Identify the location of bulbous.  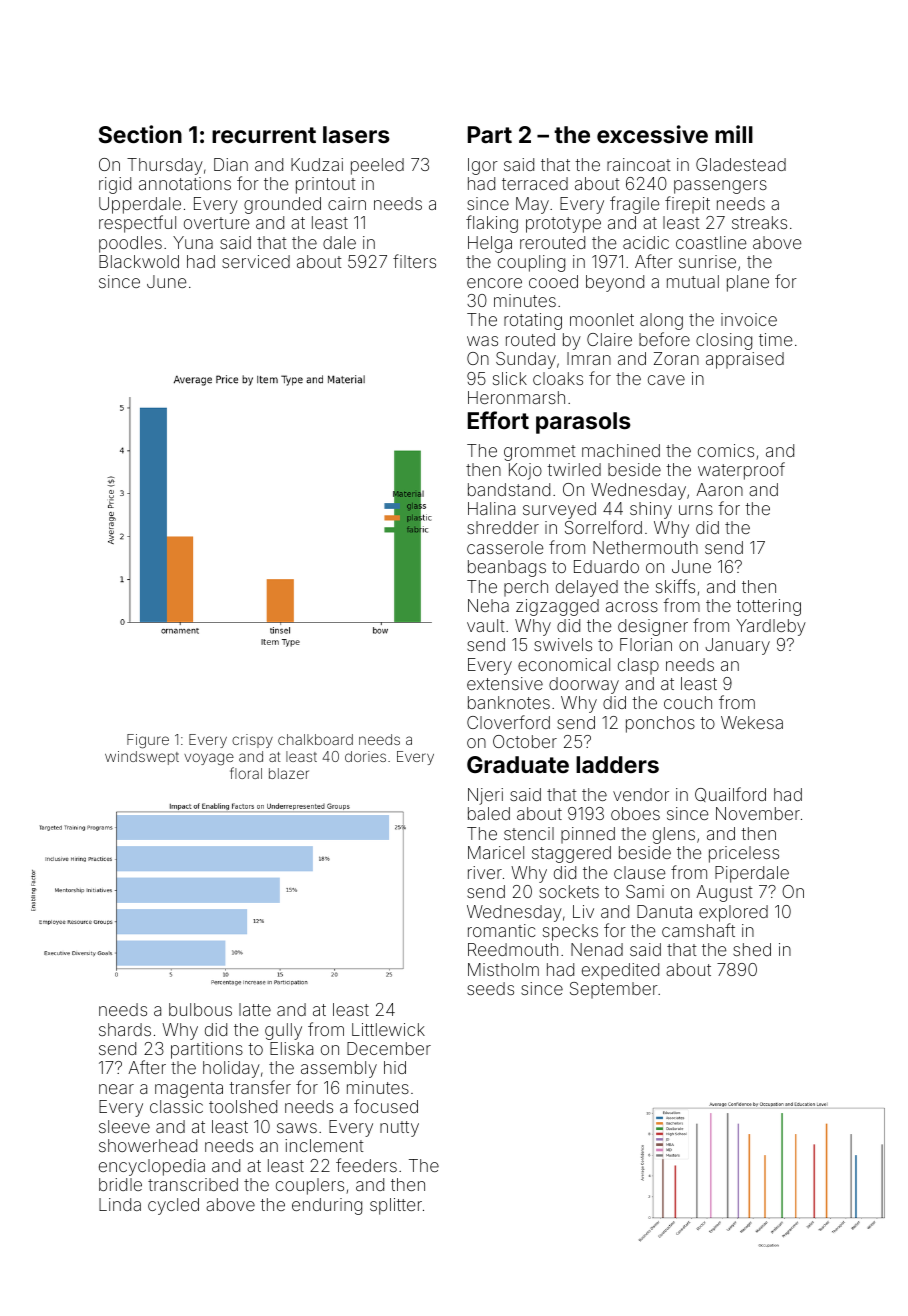
(200, 1009).
